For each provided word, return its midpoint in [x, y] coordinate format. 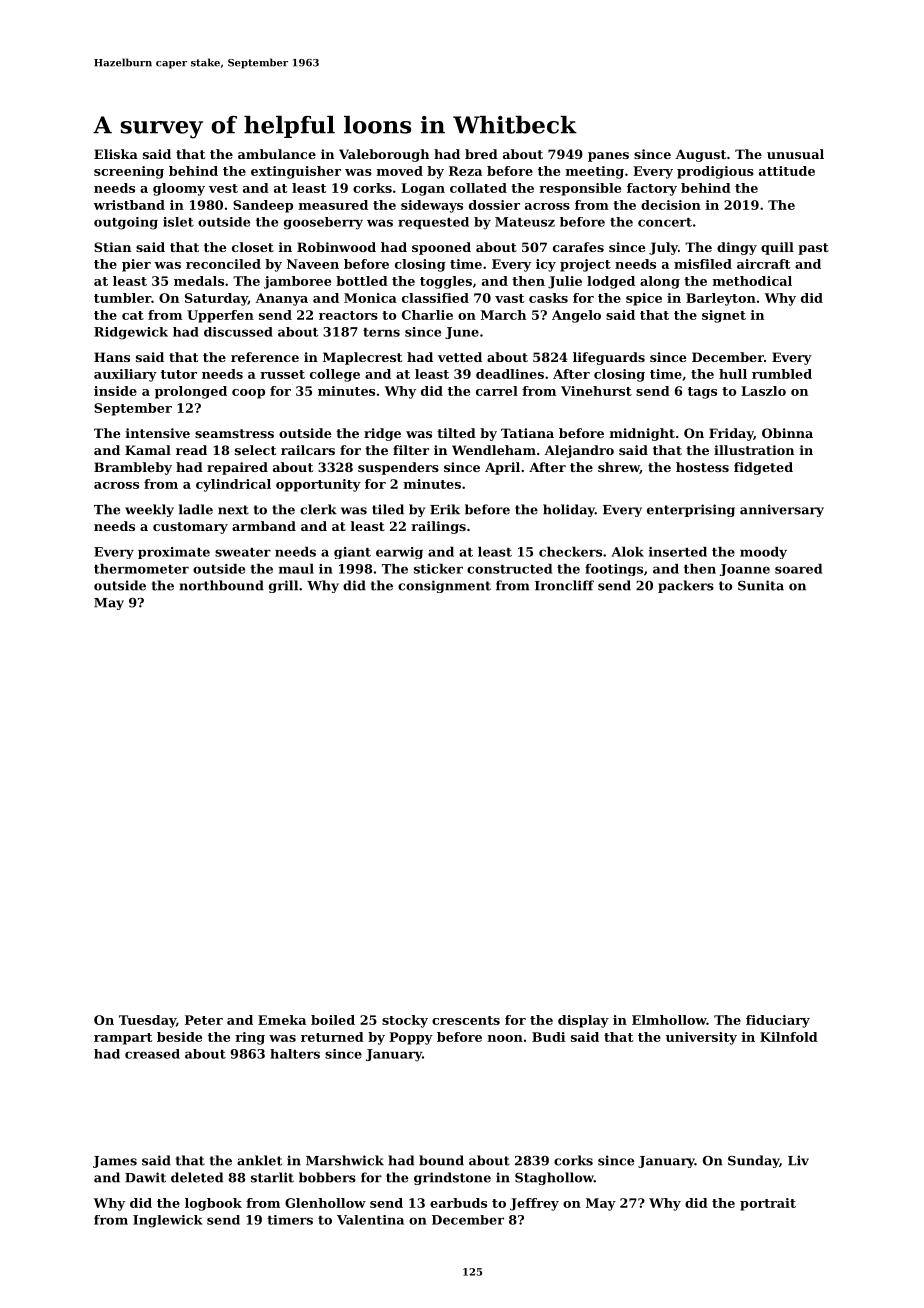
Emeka [282, 1020]
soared [798, 569]
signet [724, 316]
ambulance [277, 154]
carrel [497, 391]
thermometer [141, 569]
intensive [158, 433]
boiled [333, 1020]
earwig [399, 553]
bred [481, 154]
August [700, 155]
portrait [768, 1204]
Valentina [370, 1220]
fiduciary [778, 1021]
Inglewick [168, 1221]
